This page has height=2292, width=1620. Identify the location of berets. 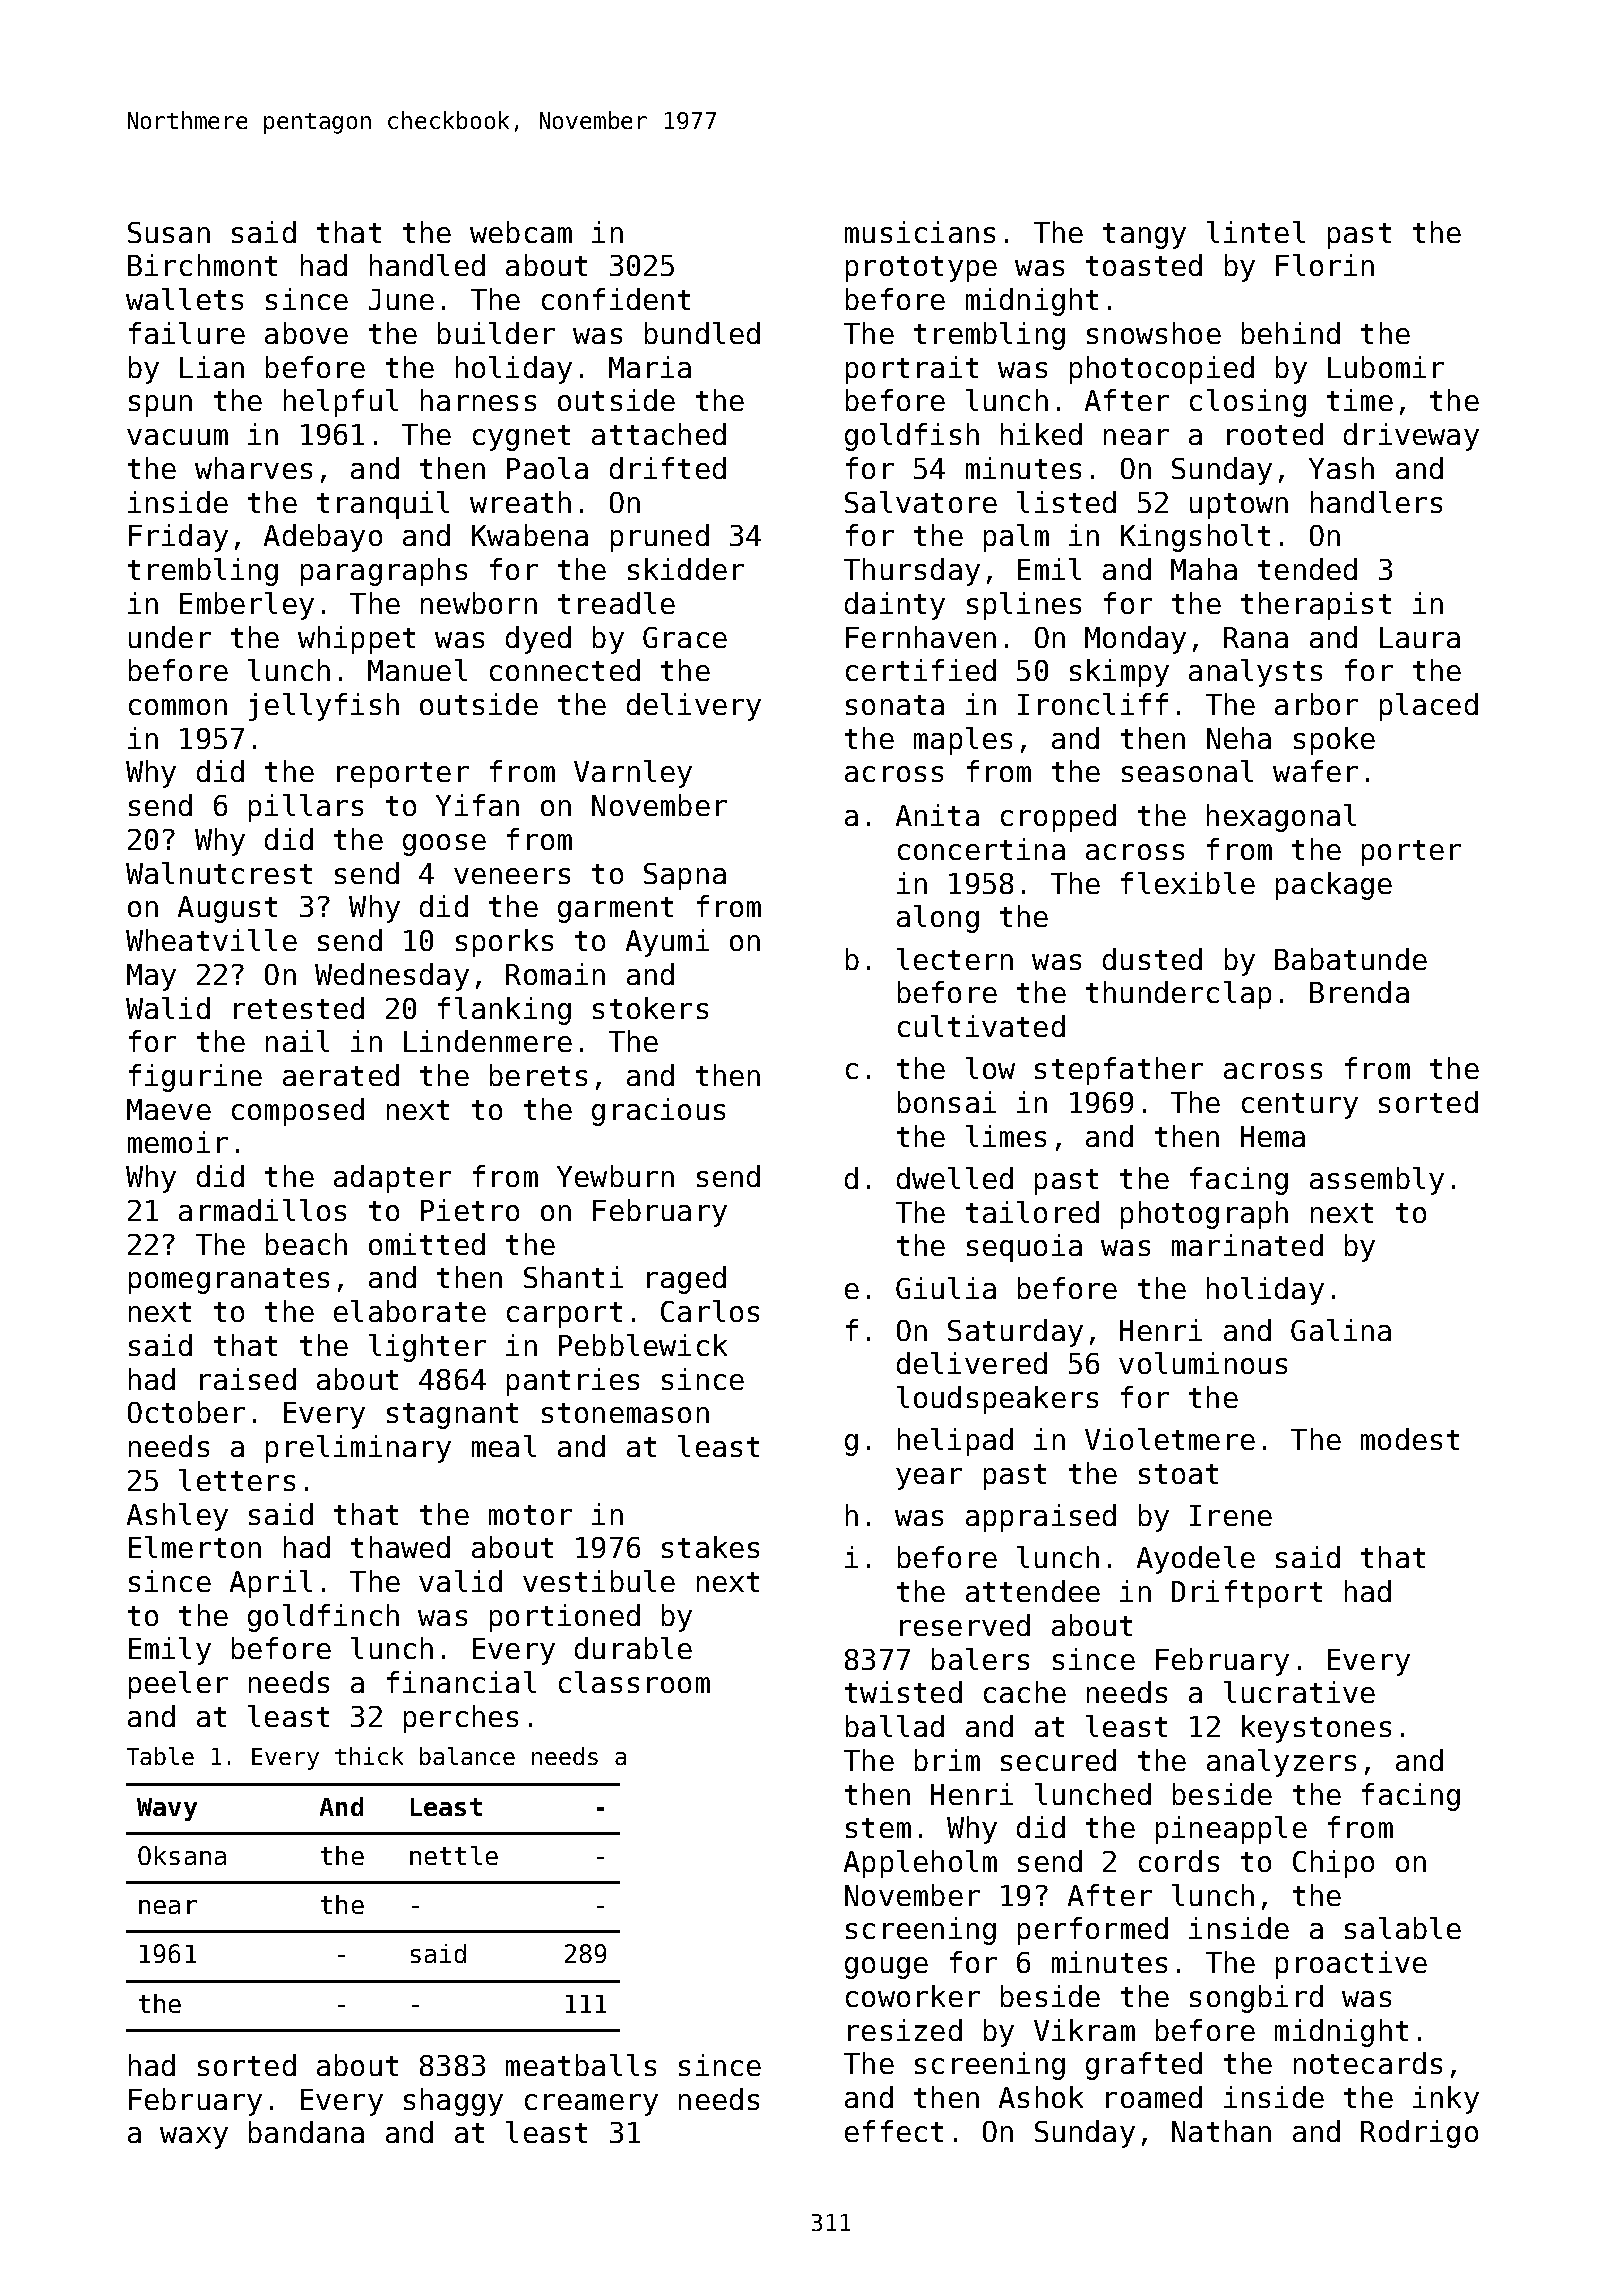
(538, 1075).
